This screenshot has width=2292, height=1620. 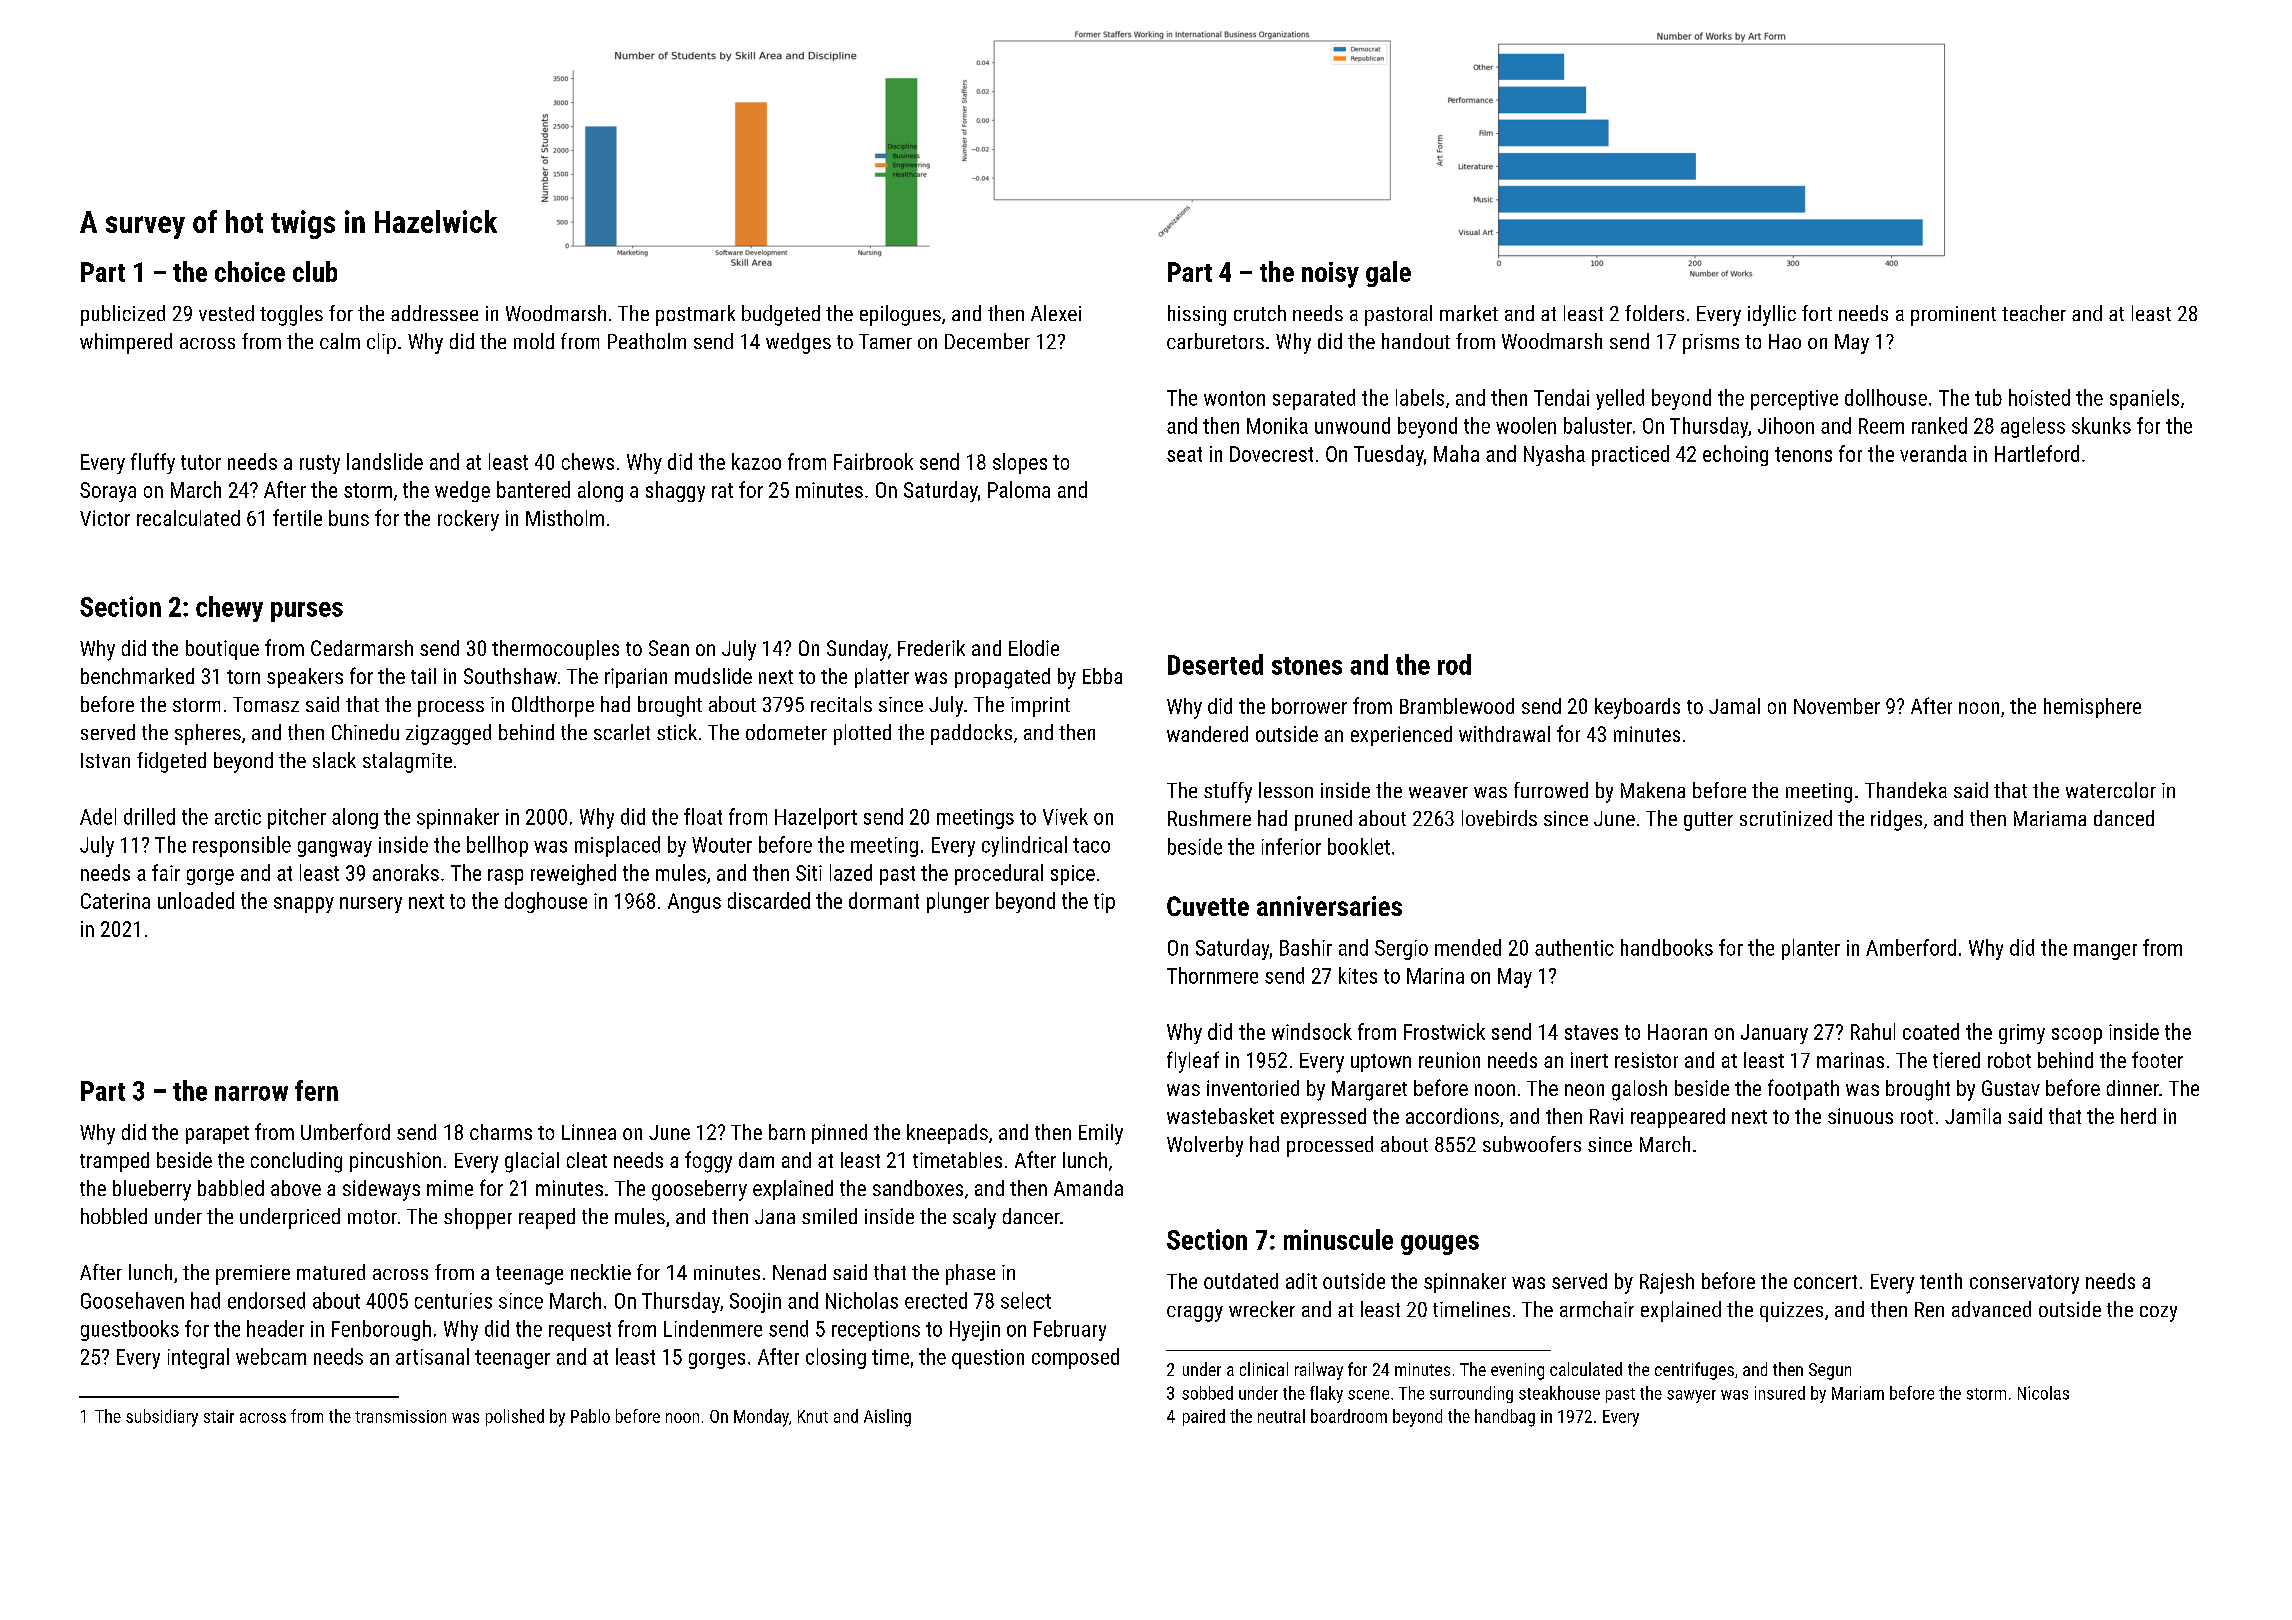 I want to click on transmission, so click(x=400, y=1416).
